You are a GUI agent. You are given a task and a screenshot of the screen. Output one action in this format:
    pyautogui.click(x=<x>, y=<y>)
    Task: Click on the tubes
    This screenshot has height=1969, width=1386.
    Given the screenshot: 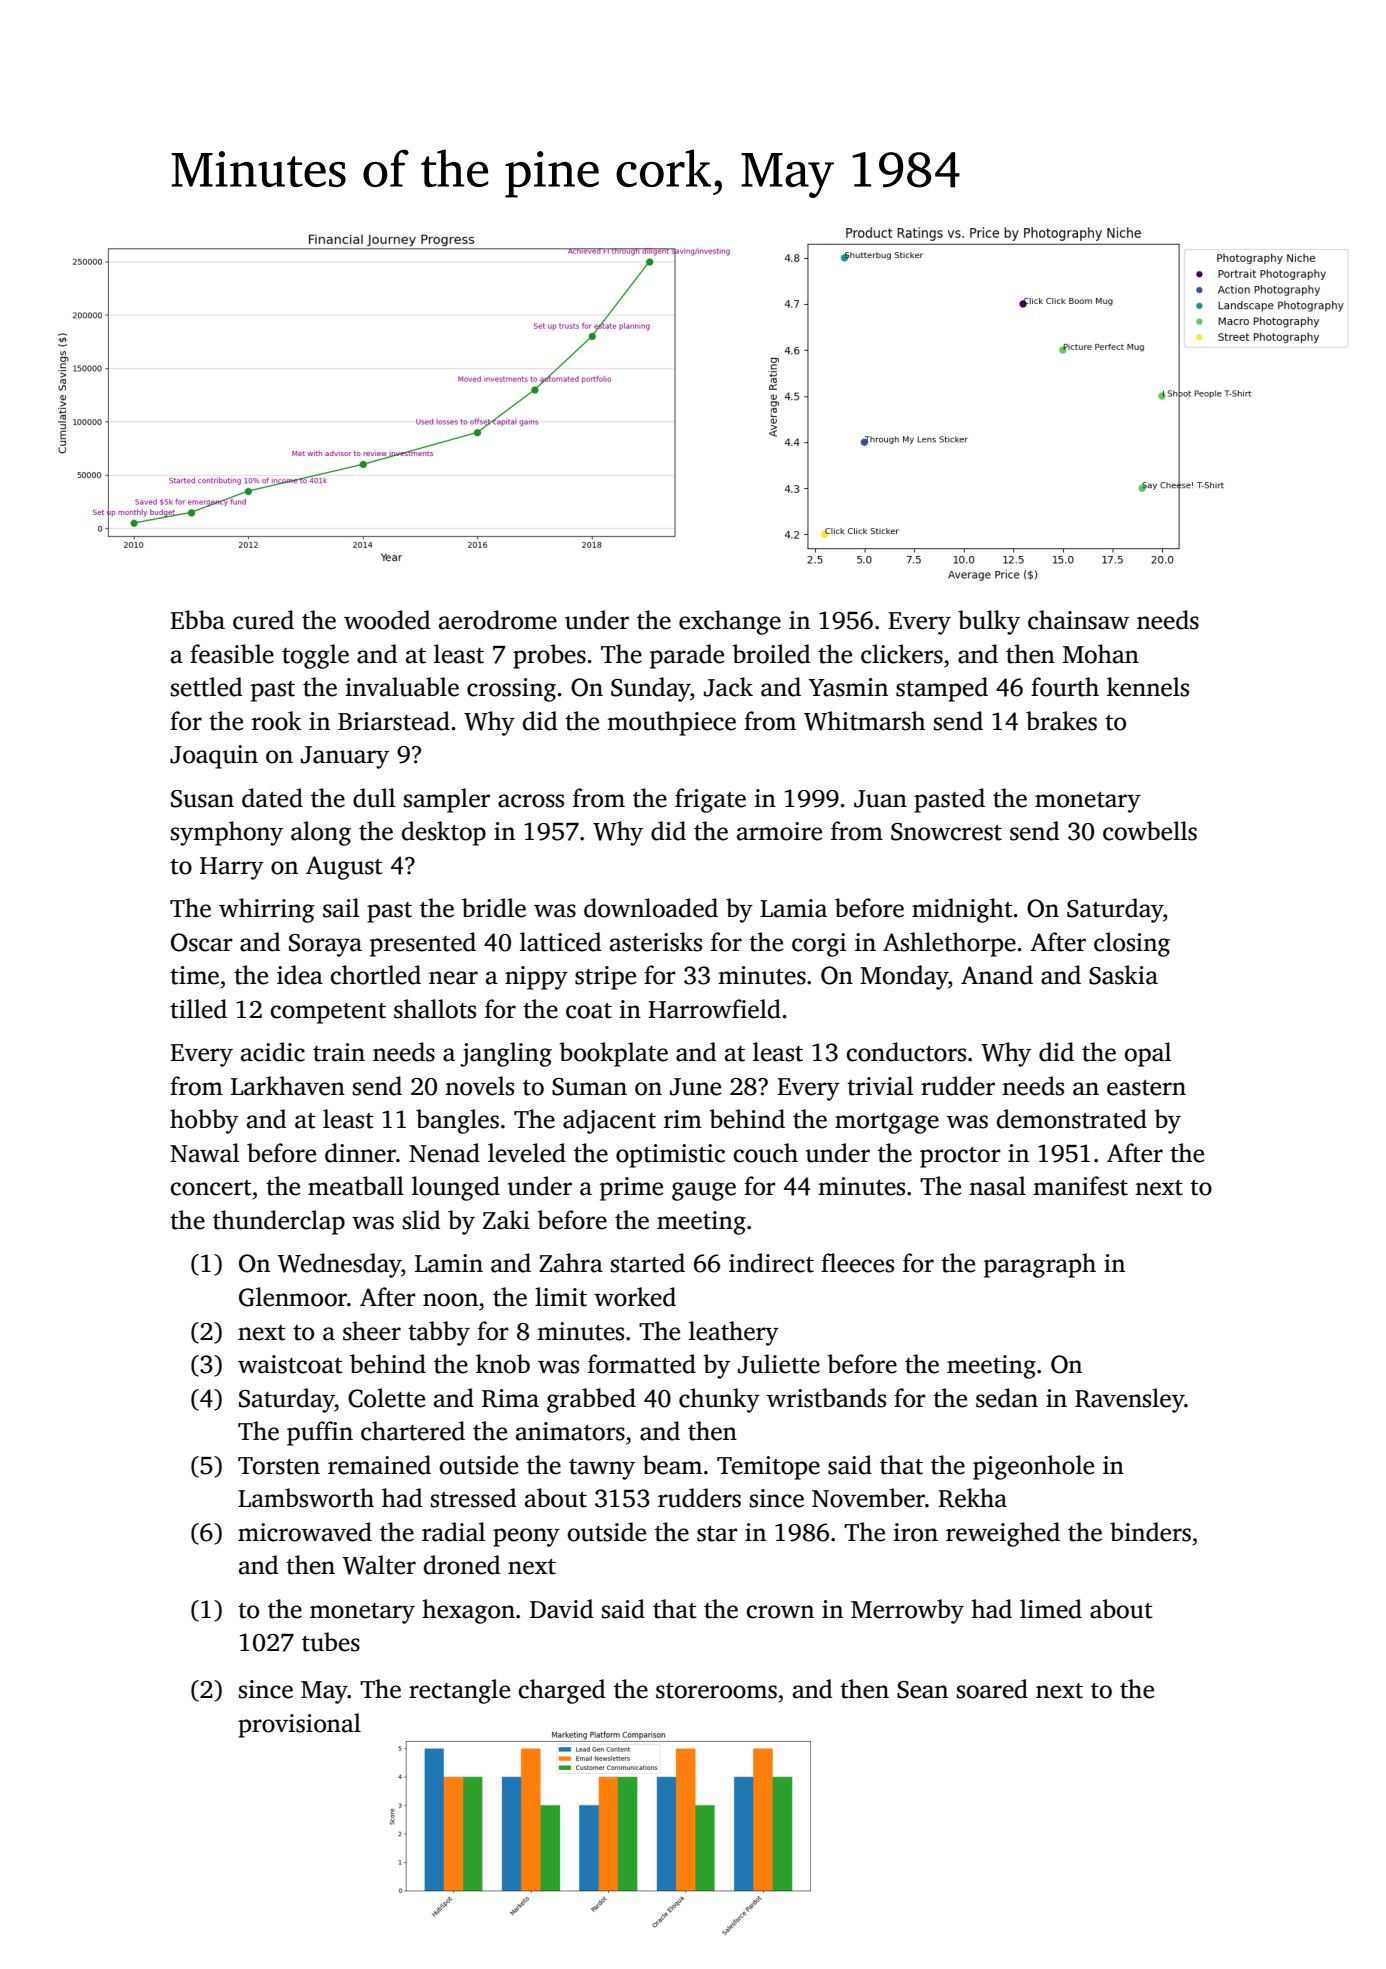 What is the action you would take?
    pyautogui.click(x=331, y=1642)
